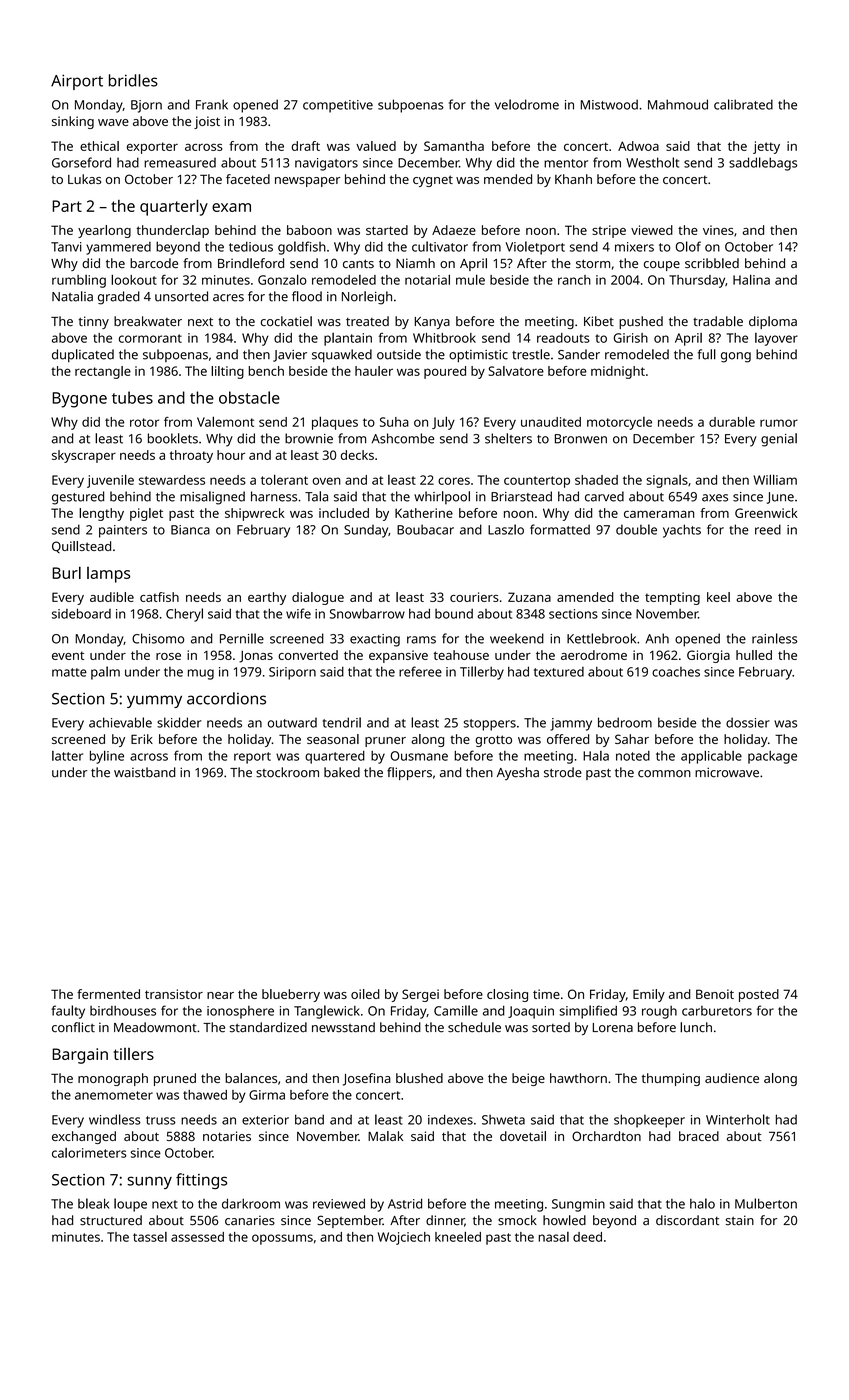 This image has width=849, height=1400. What do you see at coordinates (409, 773) in the image?
I see `flippers` at bounding box center [409, 773].
